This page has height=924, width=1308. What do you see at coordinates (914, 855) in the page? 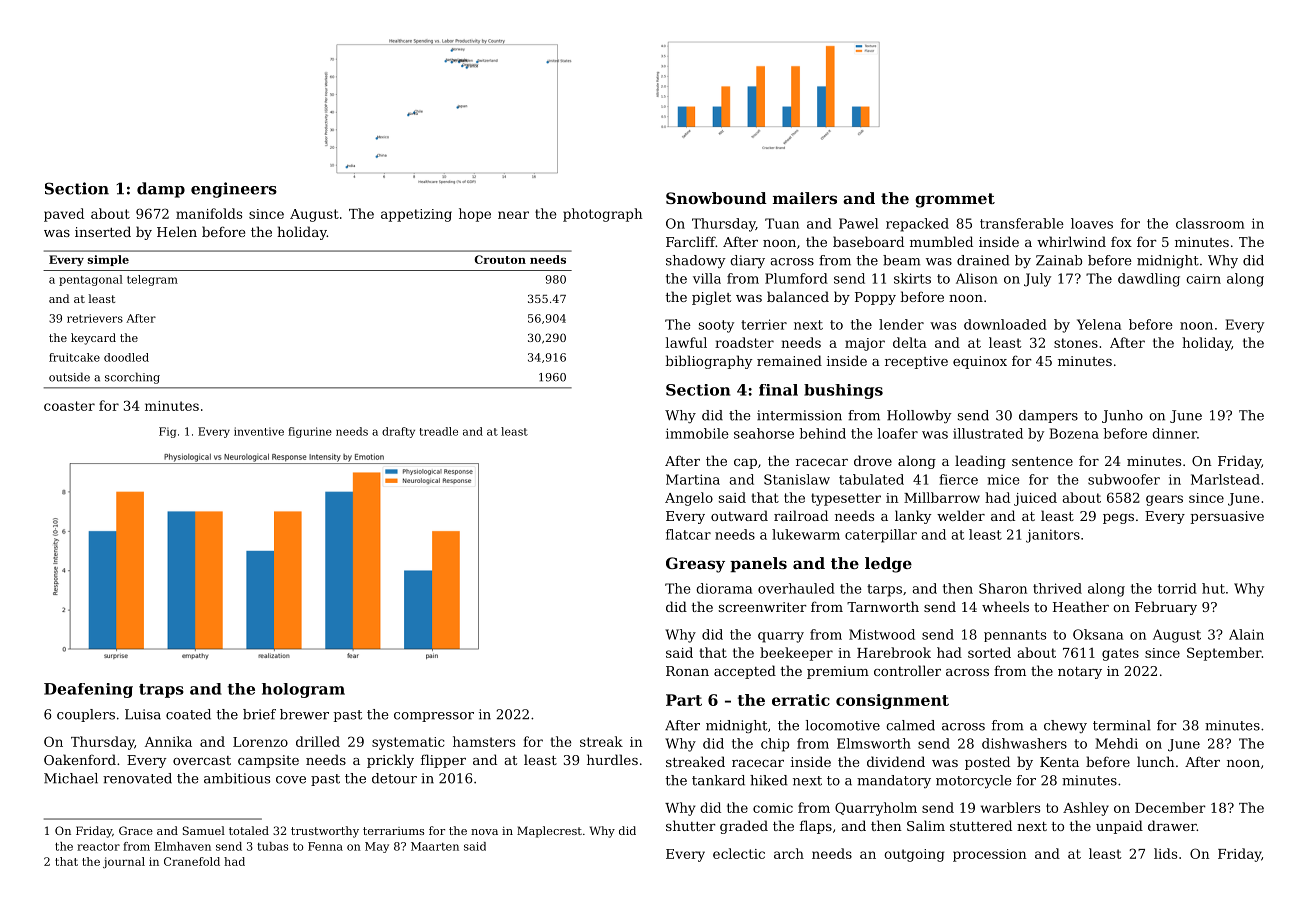
I see `outgoing` at bounding box center [914, 855].
